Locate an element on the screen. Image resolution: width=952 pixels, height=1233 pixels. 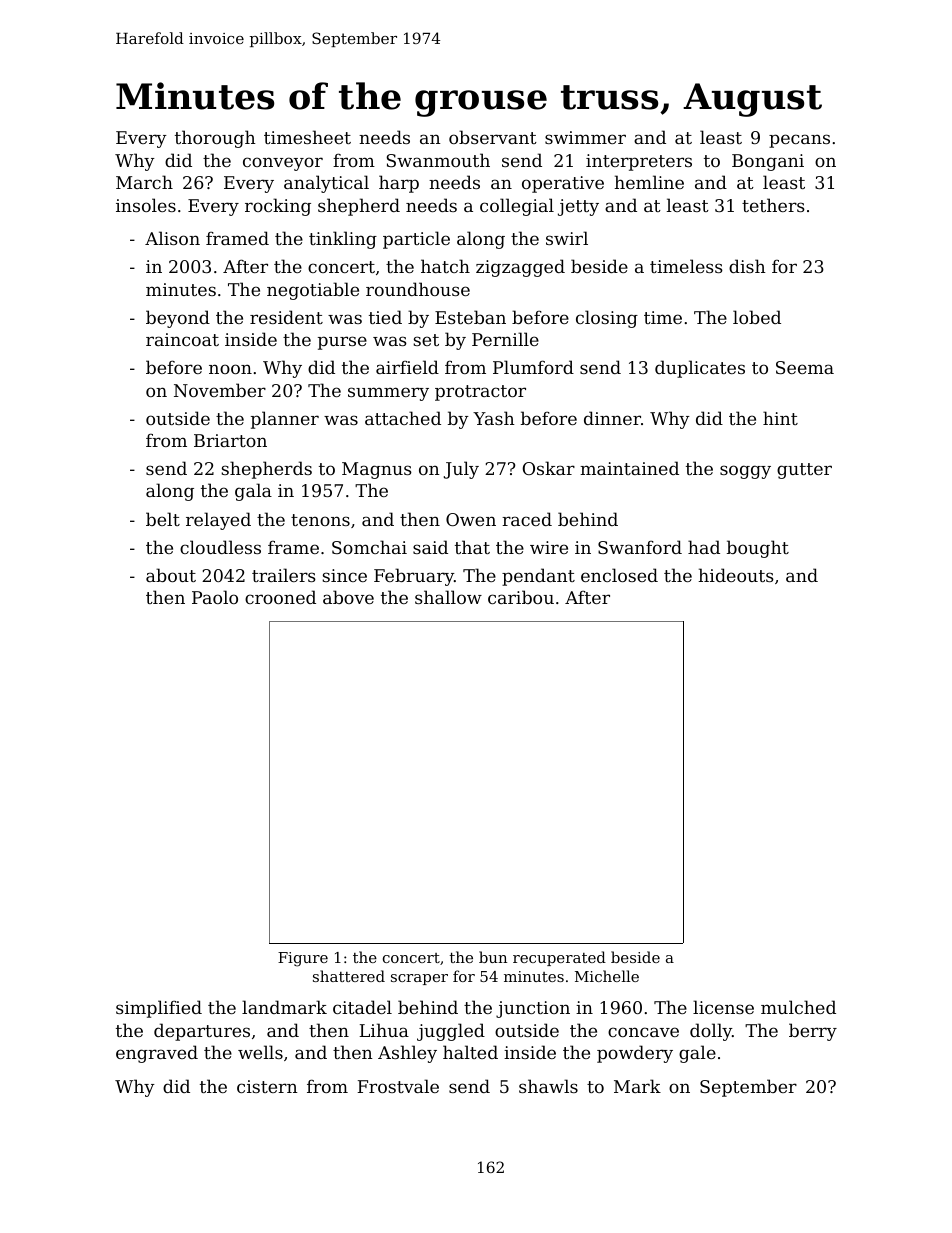
observant is located at coordinates (493, 137).
